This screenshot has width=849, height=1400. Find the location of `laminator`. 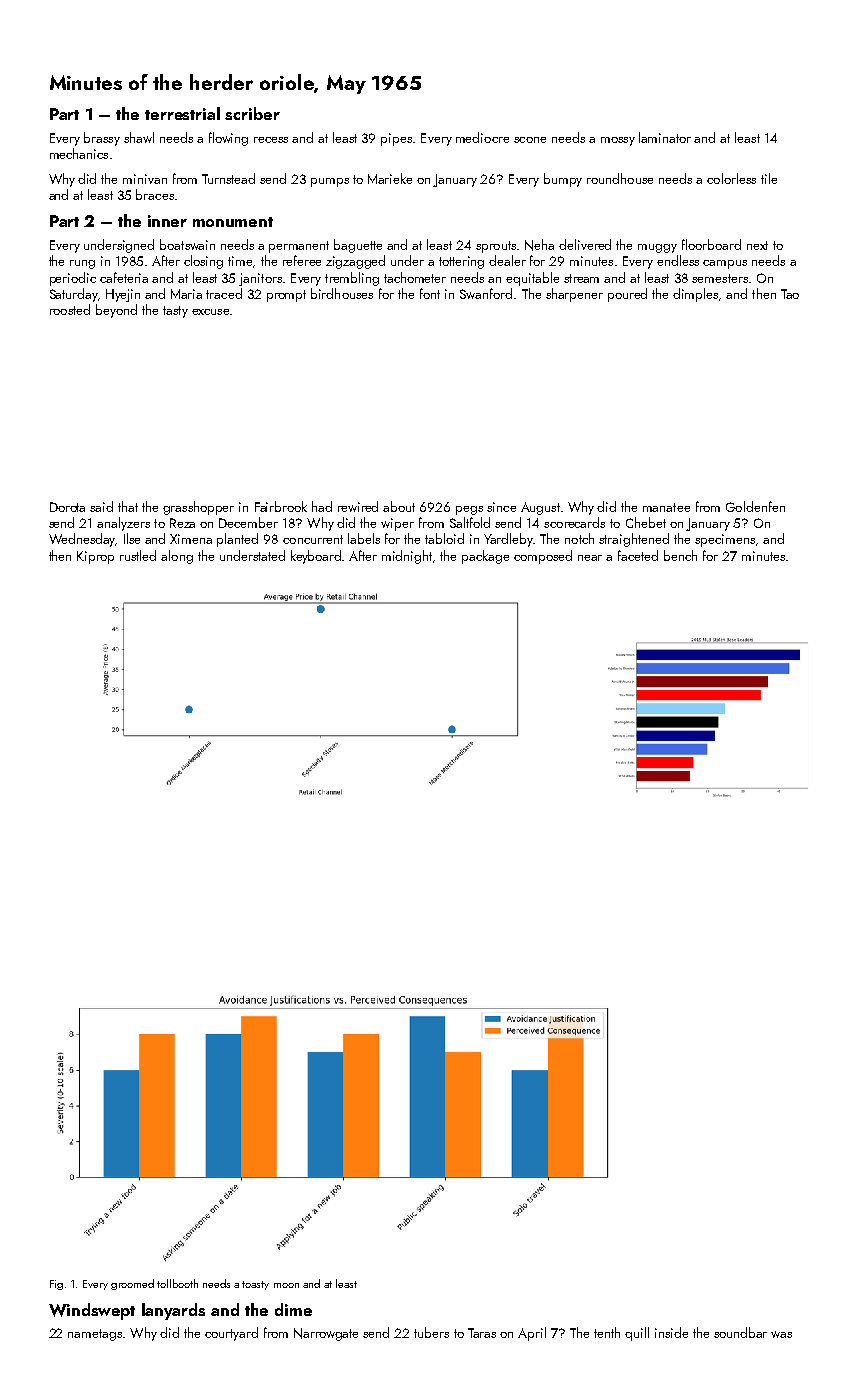

laminator is located at coordinates (665, 137).
